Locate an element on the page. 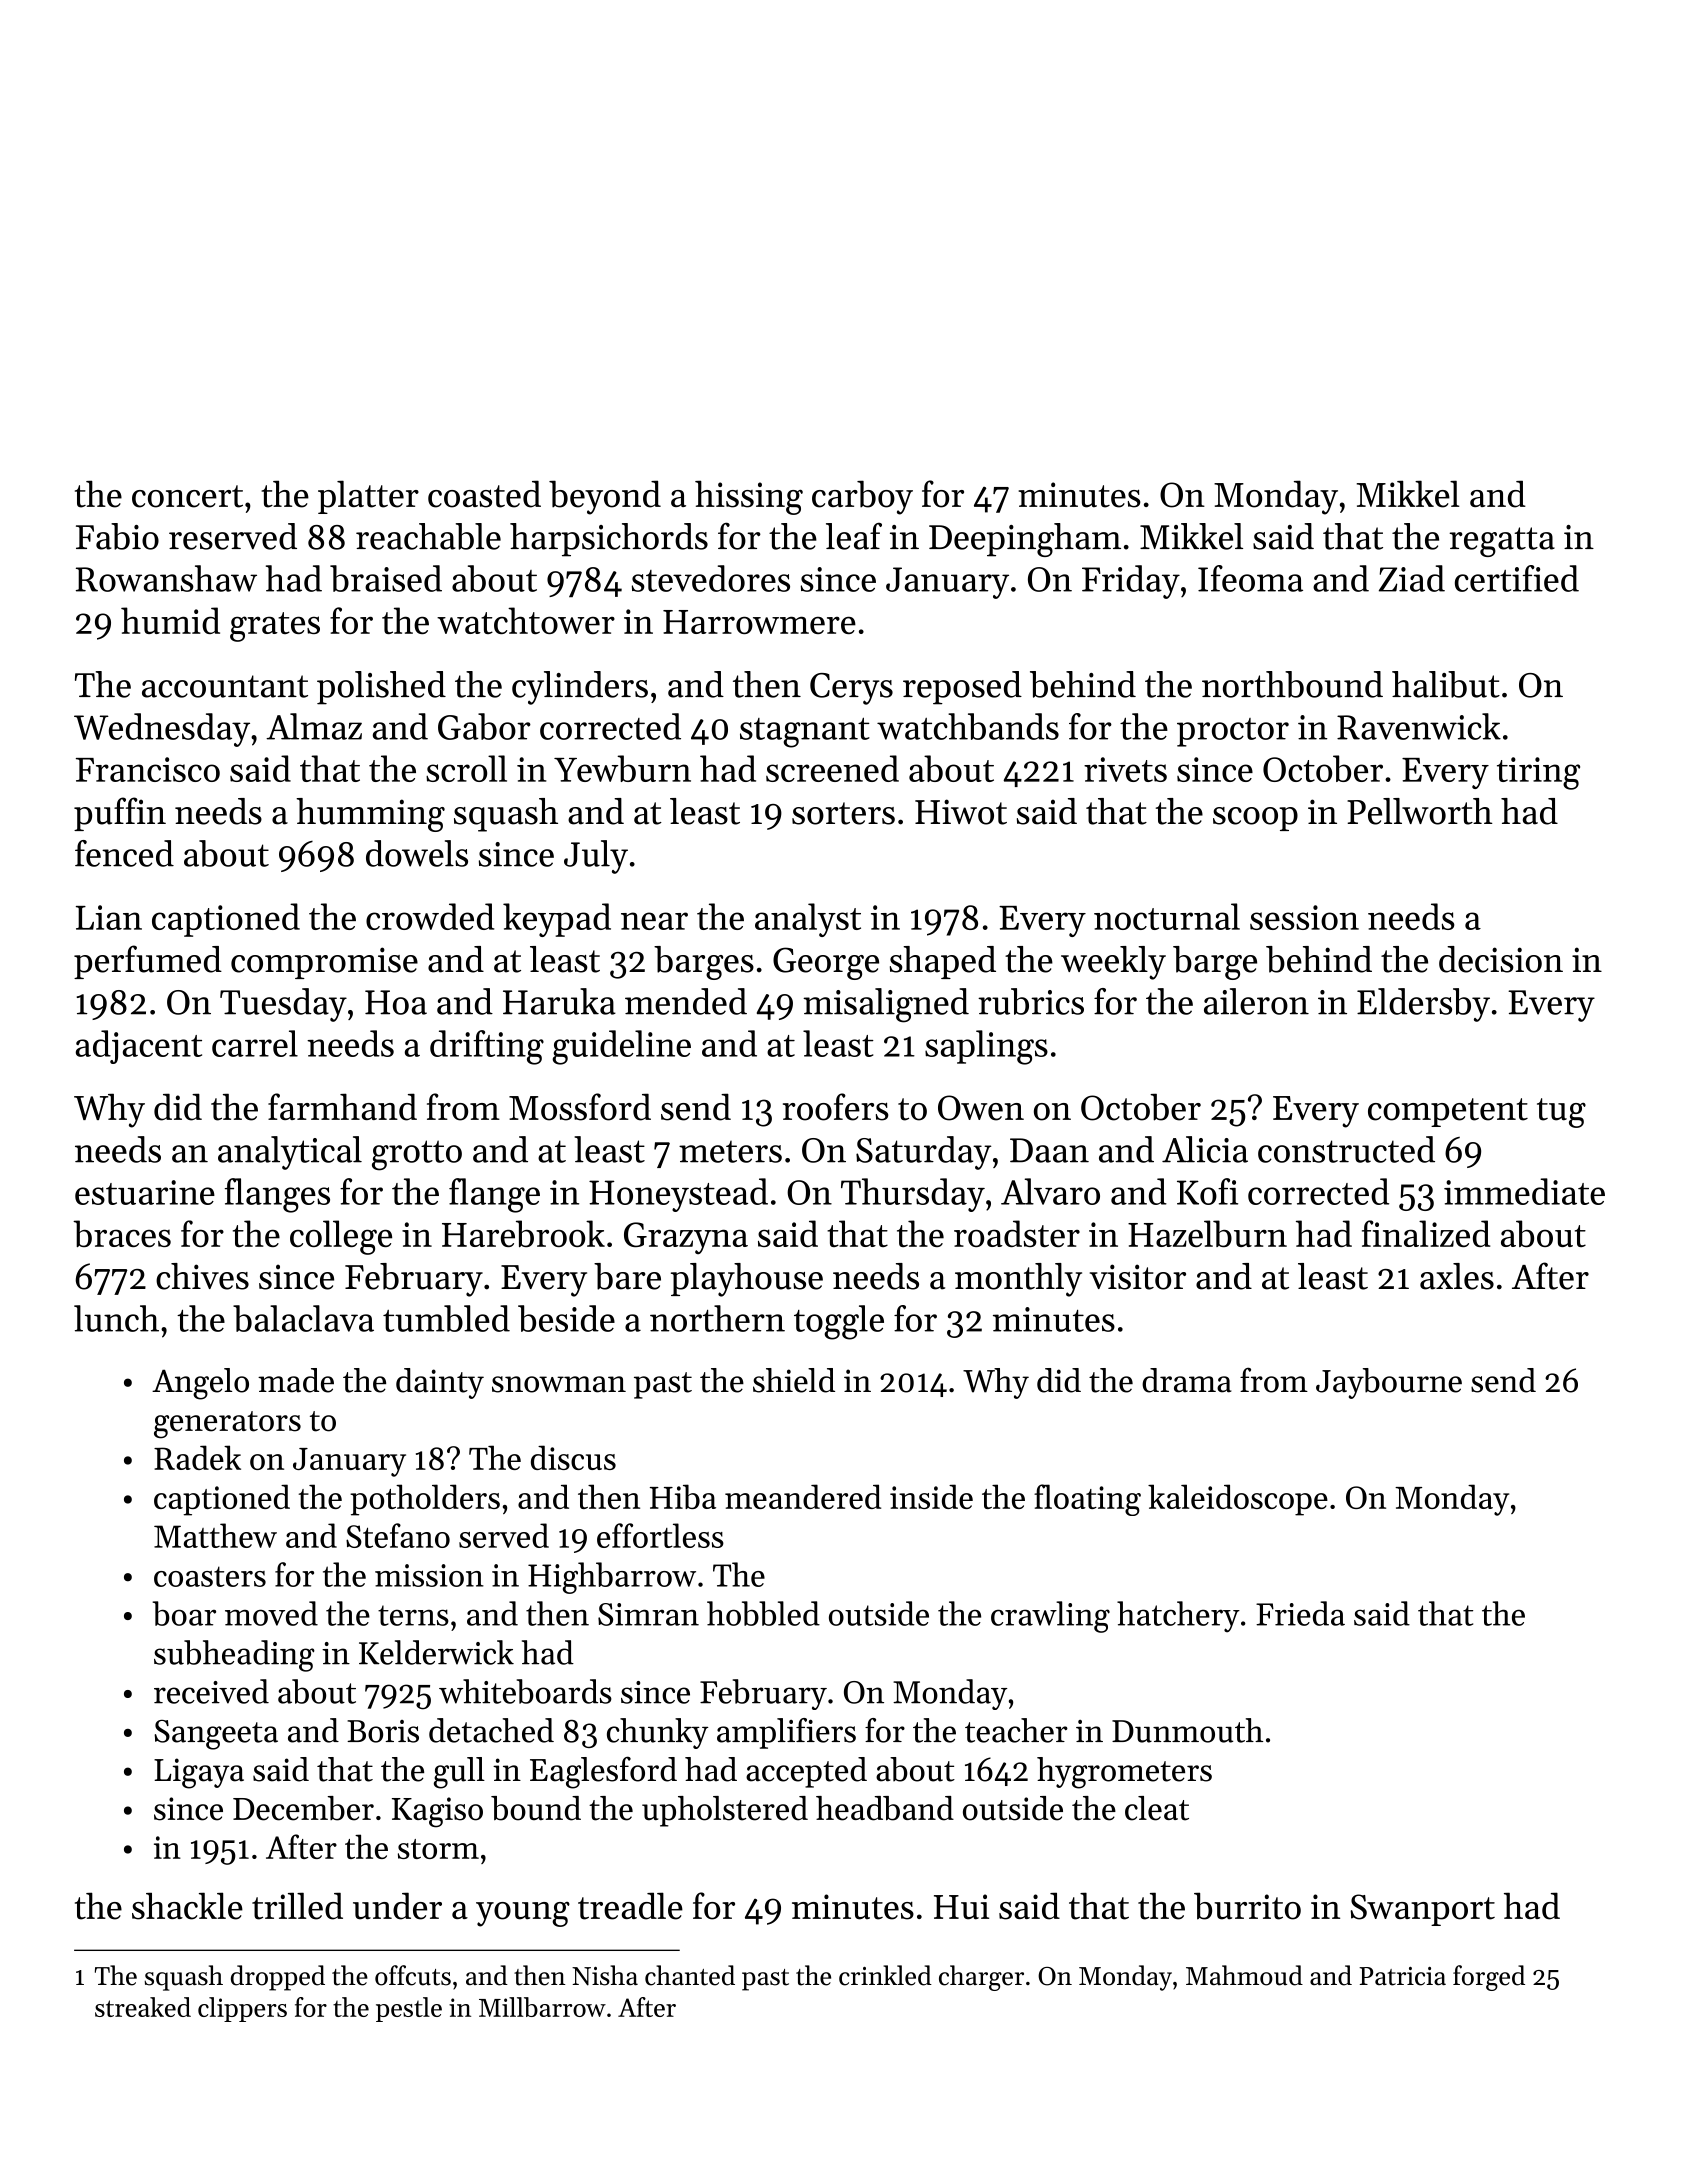 This image has height=2178, width=1683. hobbled is located at coordinates (763, 1613).
